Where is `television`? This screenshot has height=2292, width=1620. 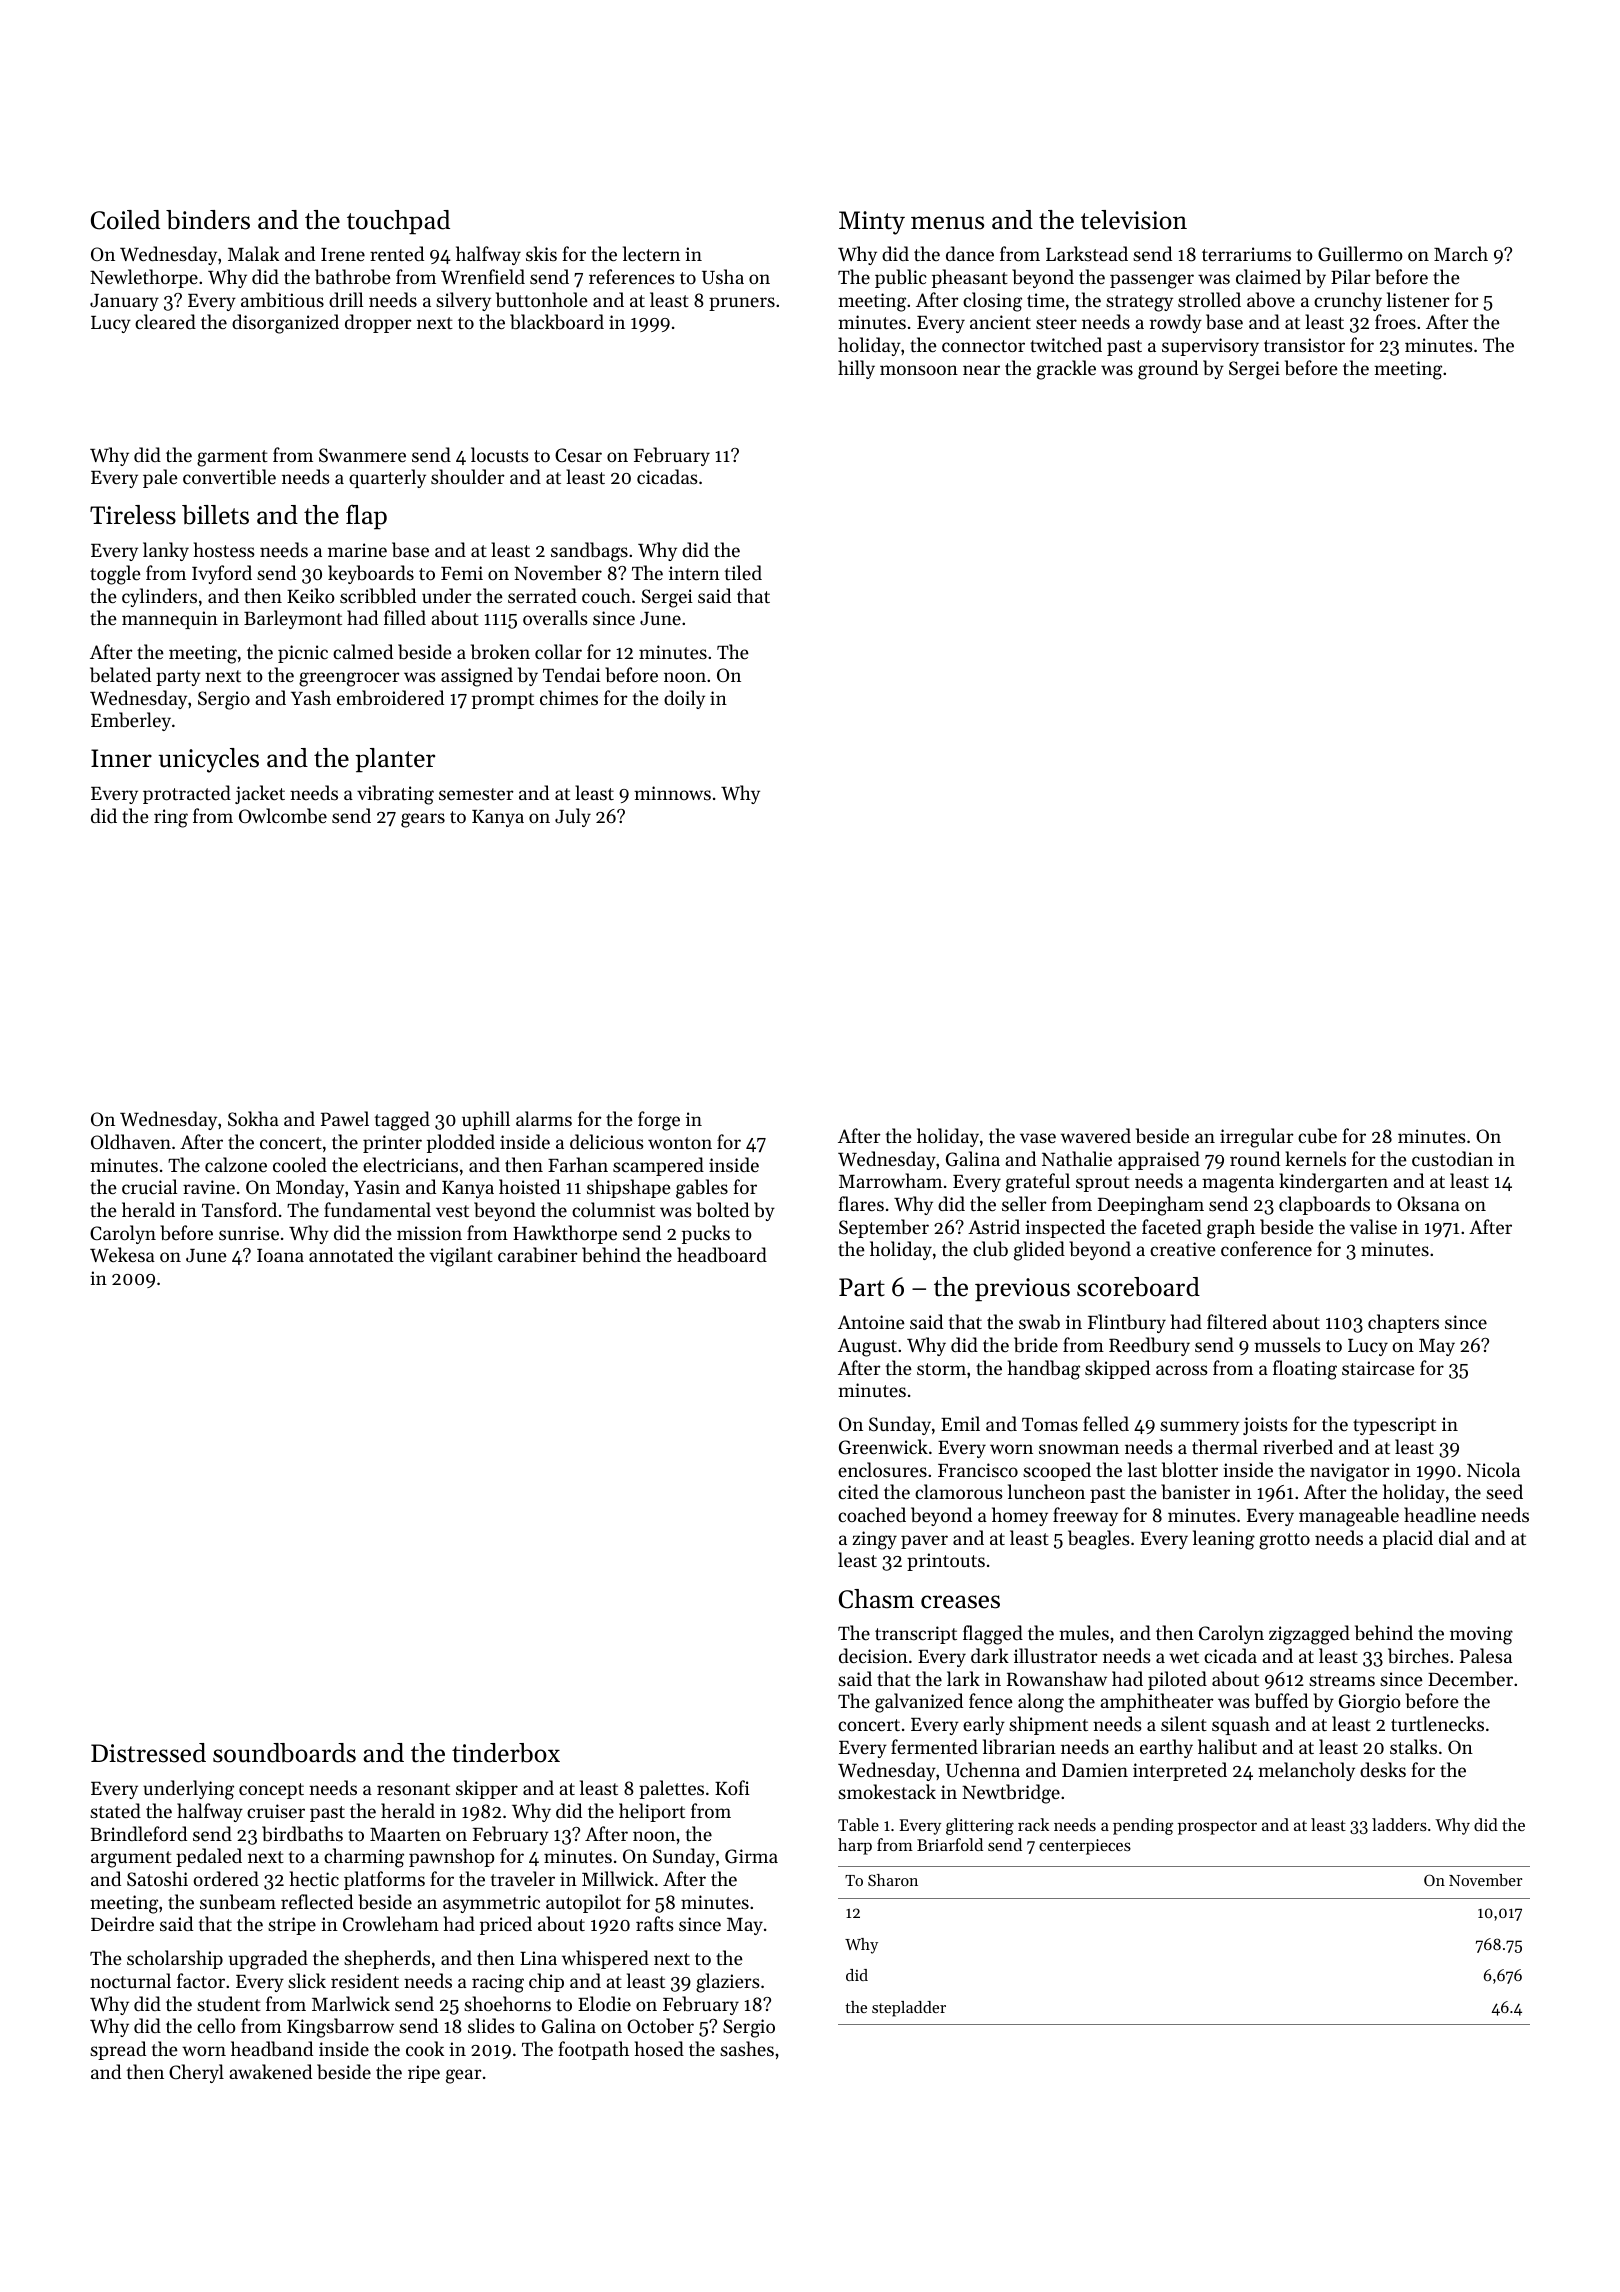 television is located at coordinates (1134, 220).
